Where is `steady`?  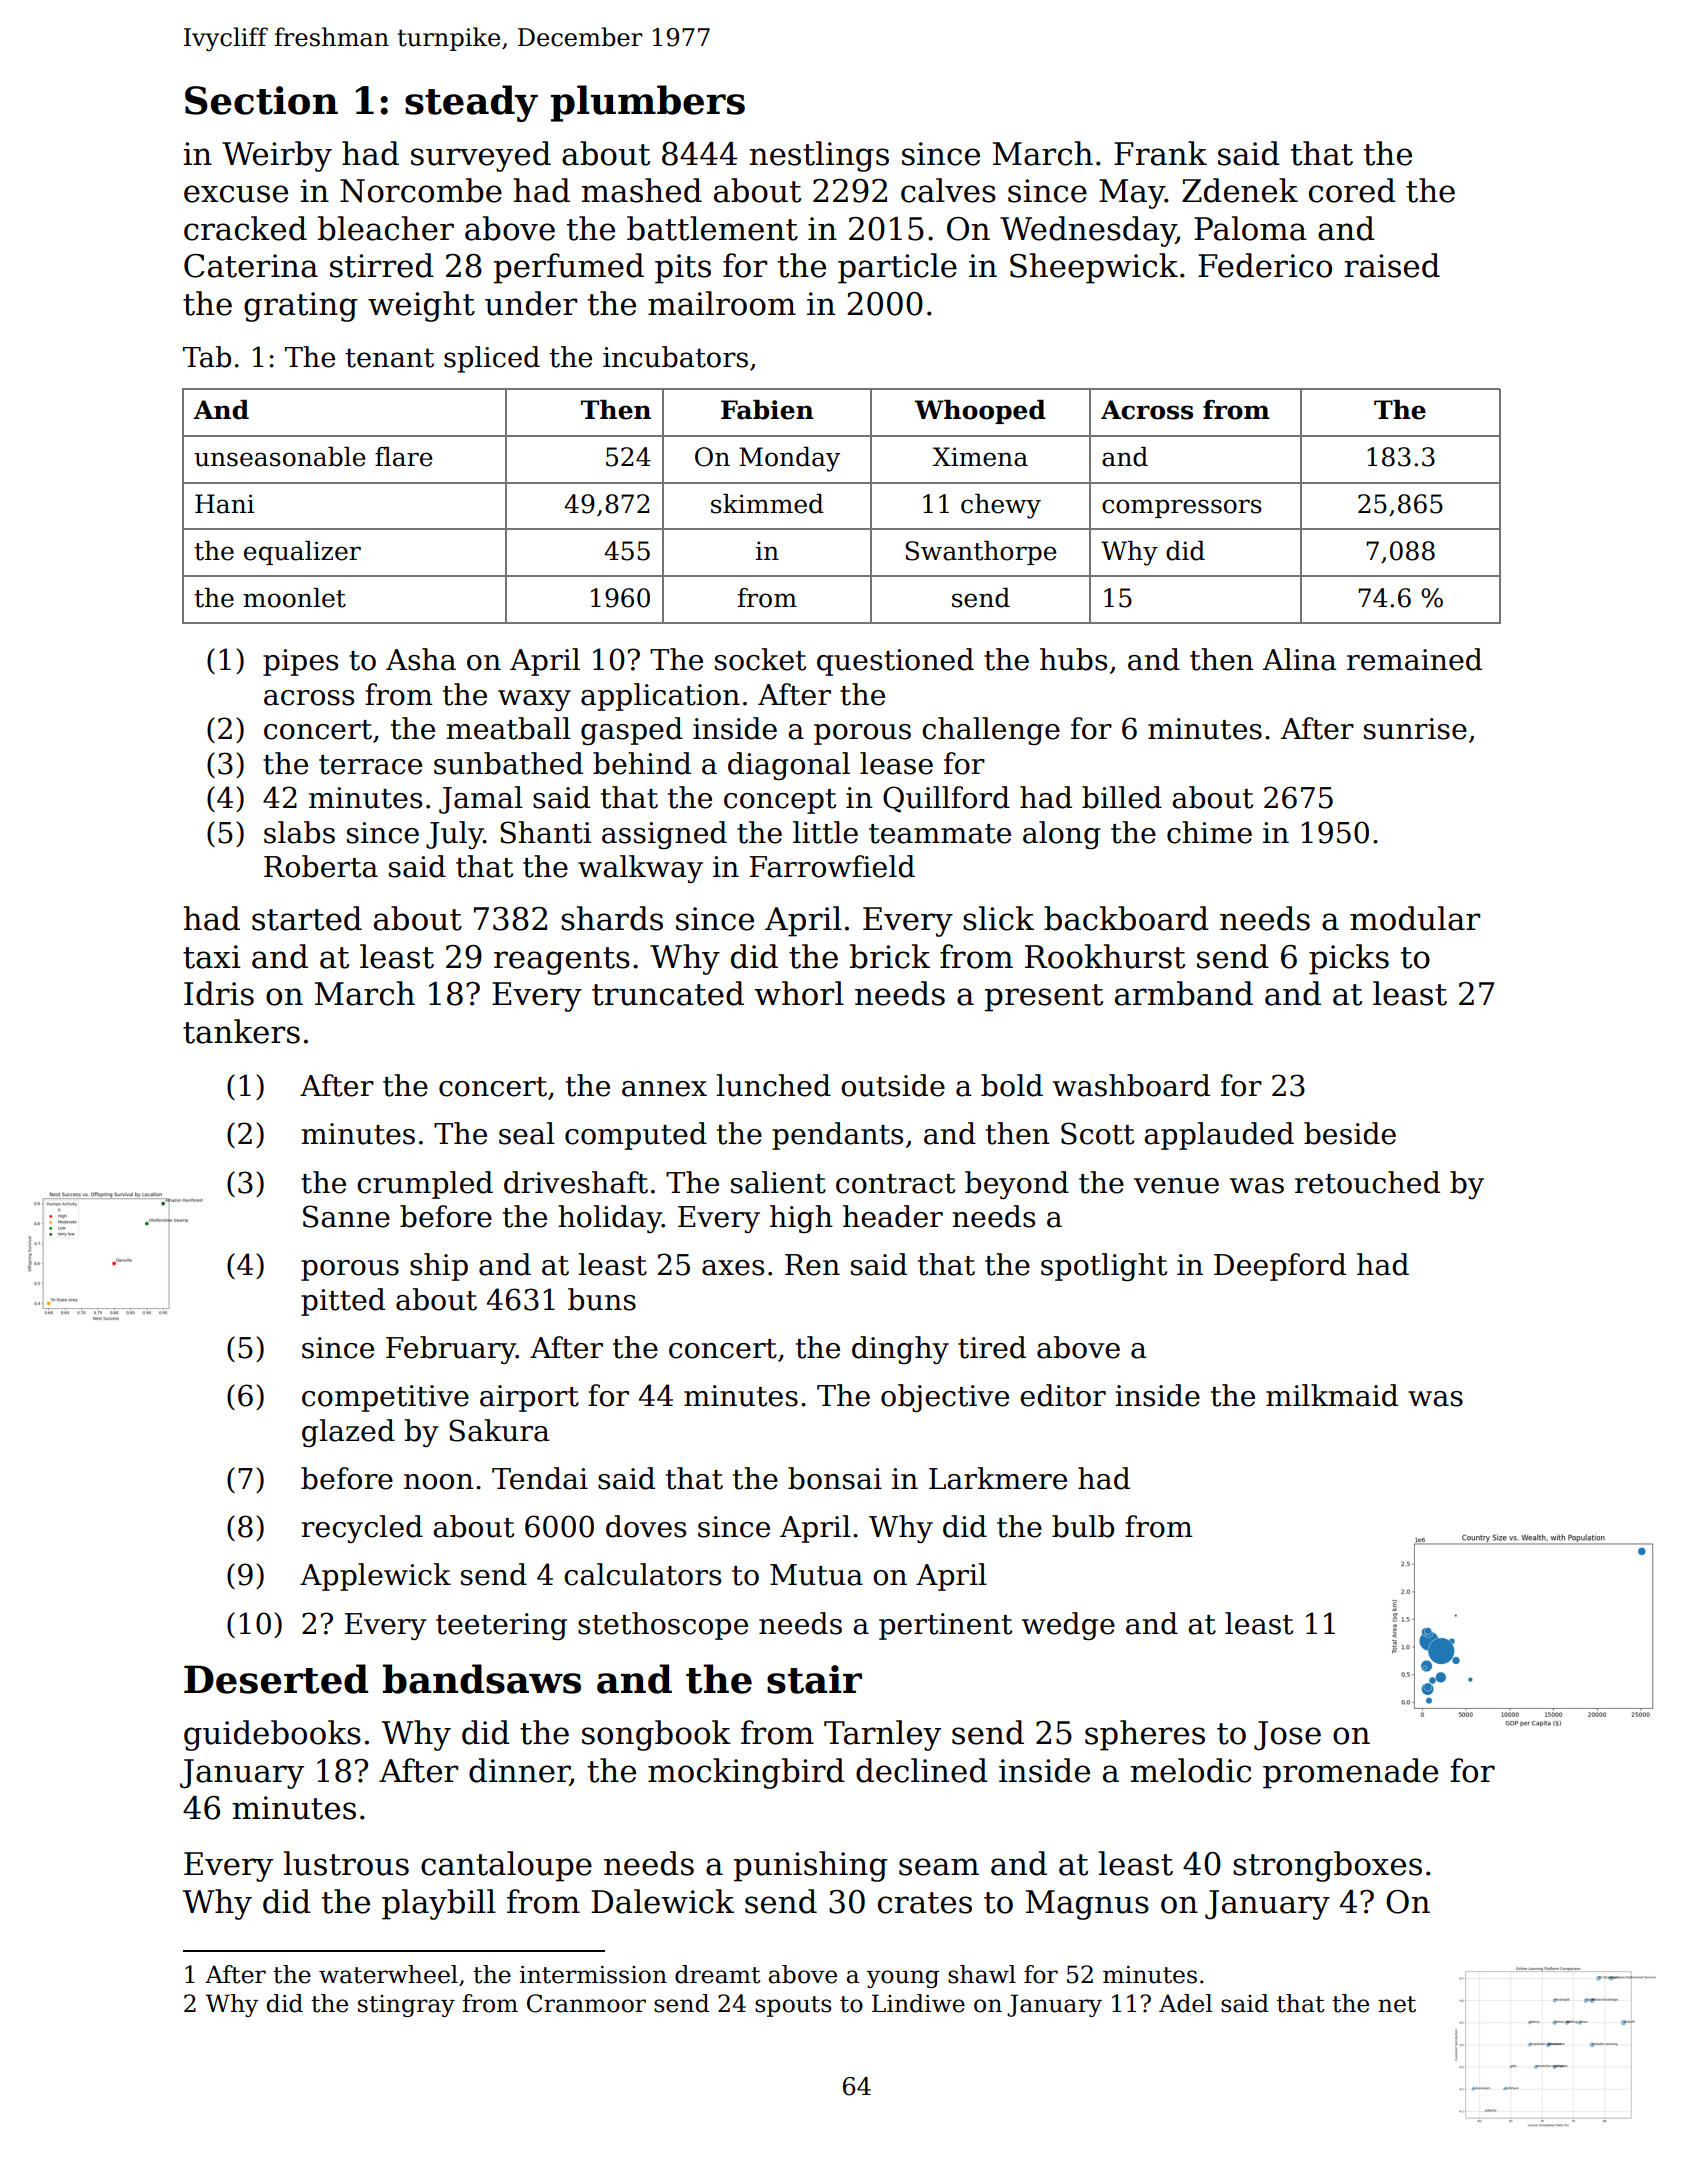
steady is located at coordinates (471, 103).
